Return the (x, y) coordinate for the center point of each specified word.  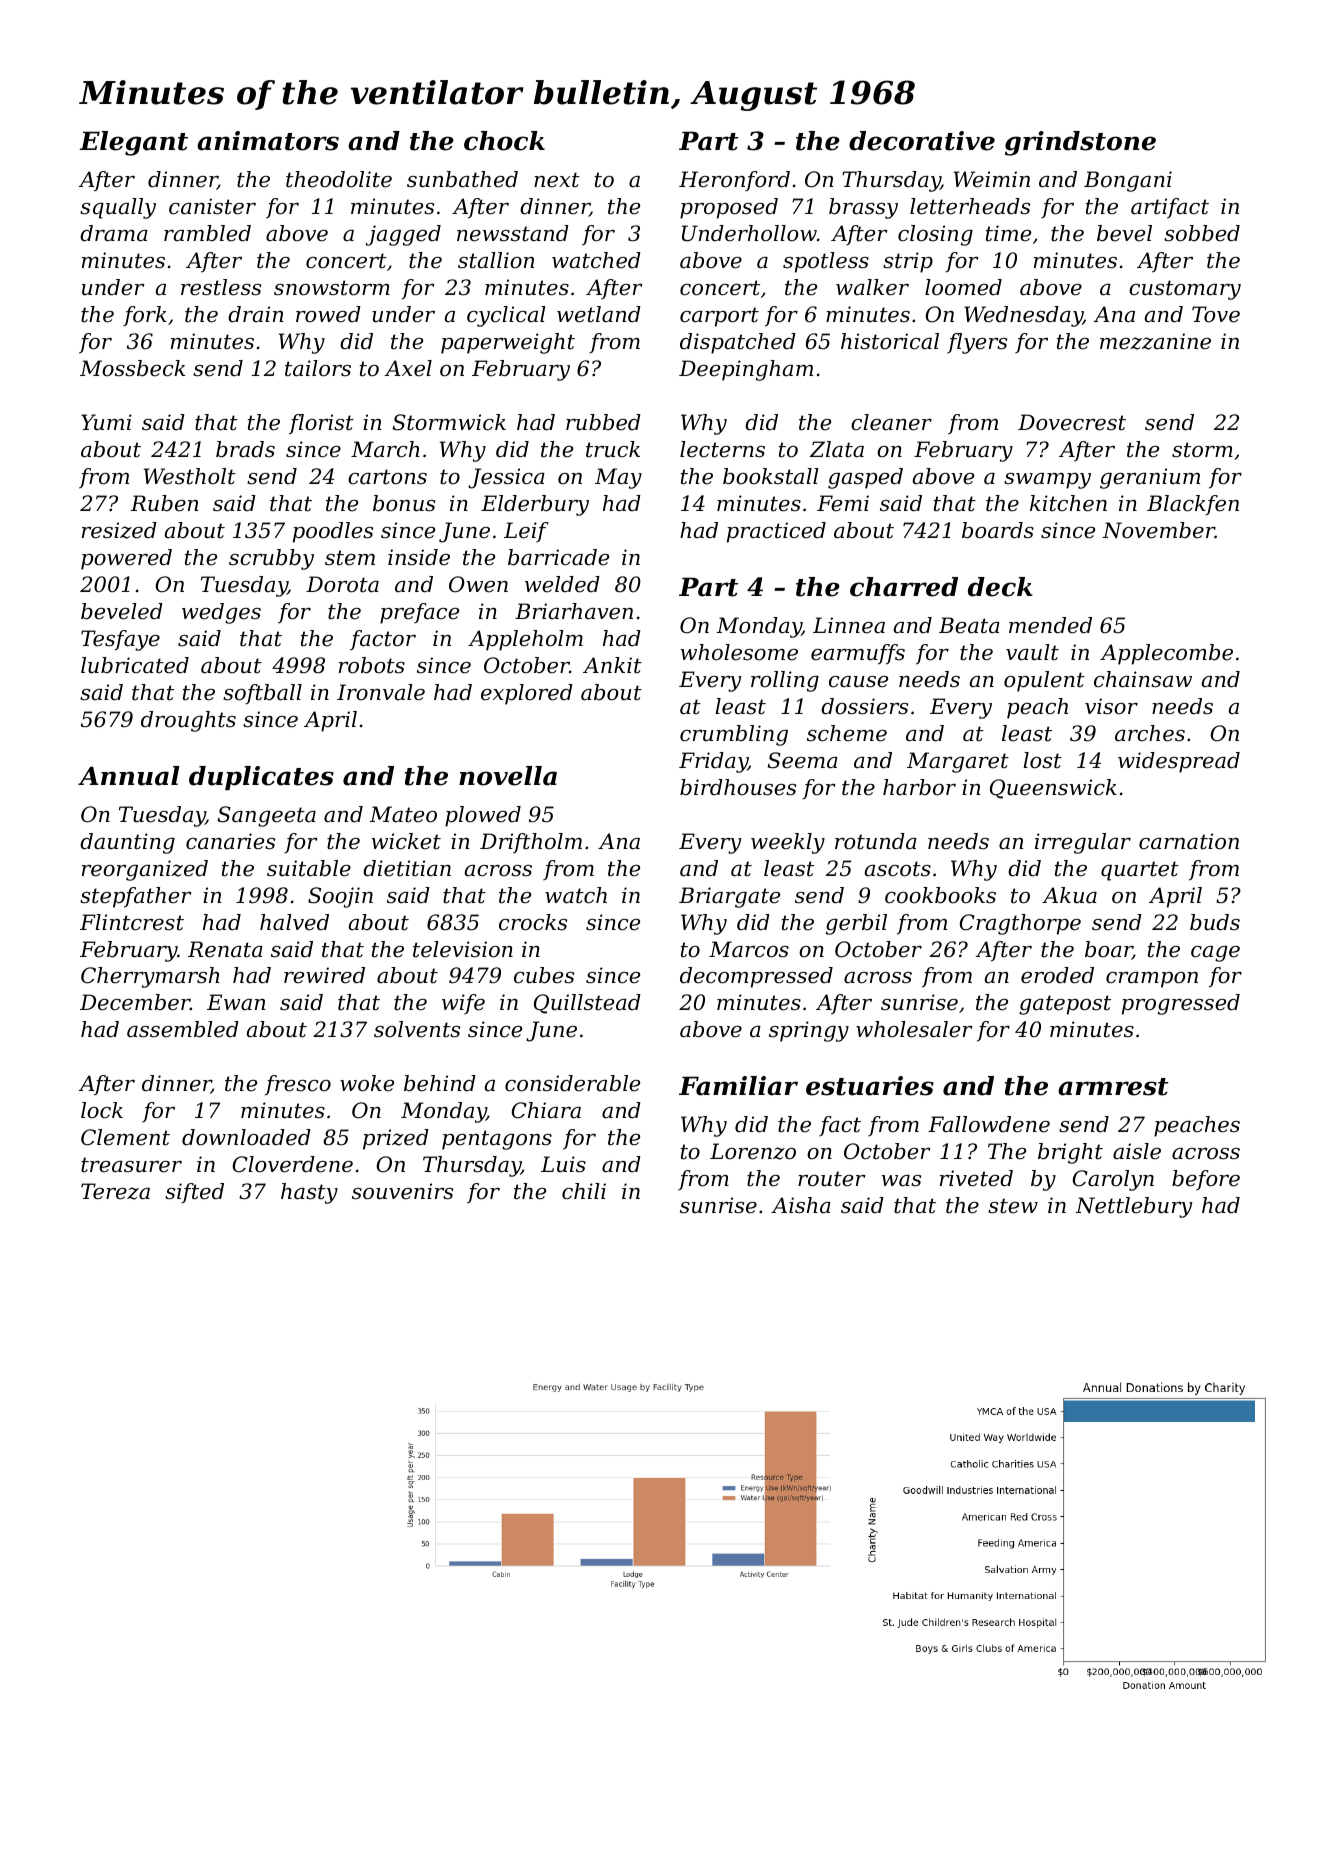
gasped (865, 478)
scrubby (271, 559)
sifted (194, 1193)
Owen (478, 584)
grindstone (1080, 143)
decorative (922, 141)
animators (268, 141)
